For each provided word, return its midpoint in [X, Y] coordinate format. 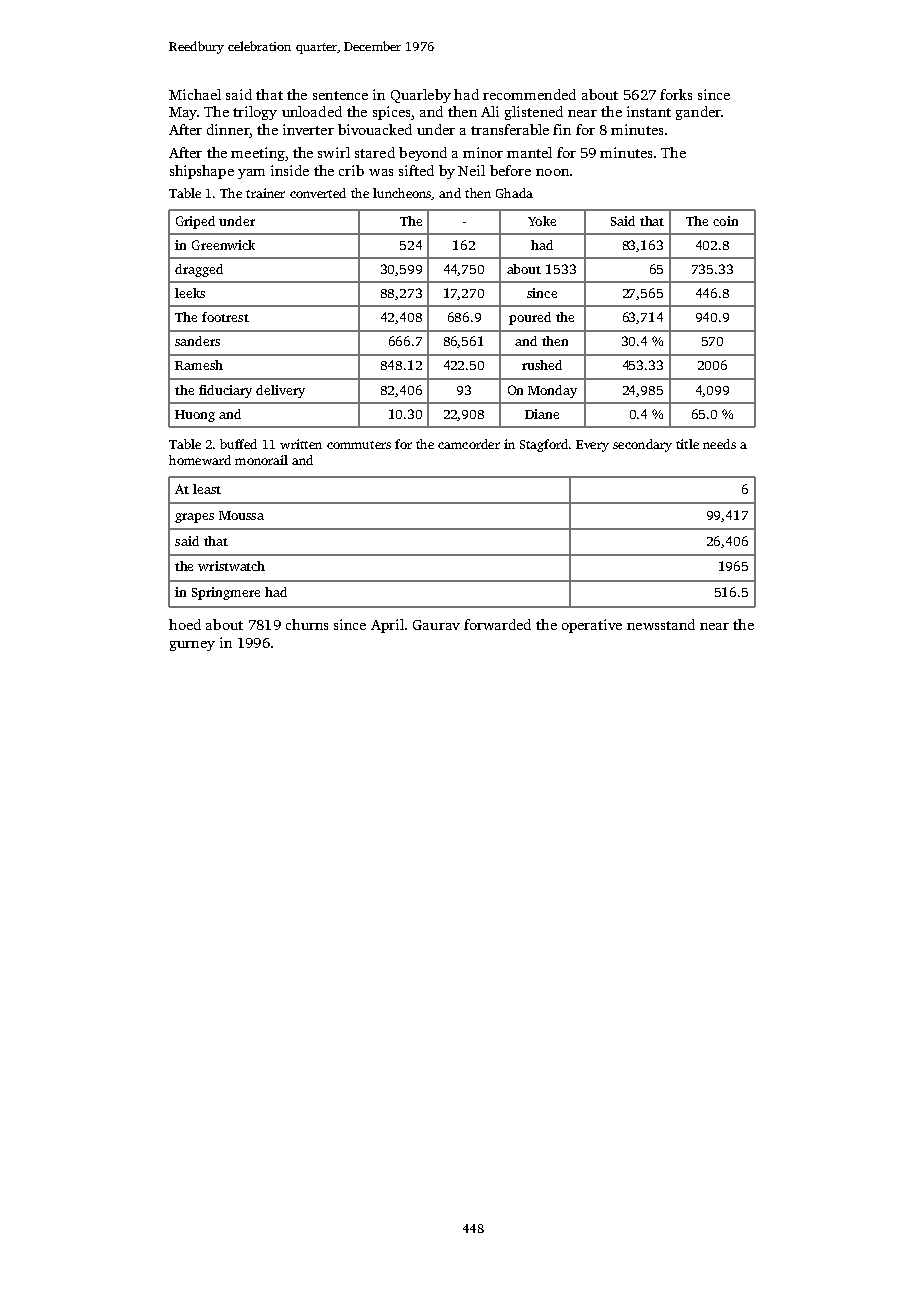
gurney [192, 646]
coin [725, 221]
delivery [280, 391]
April [387, 626]
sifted [416, 170]
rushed [542, 365]
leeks [190, 293]
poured [530, 318]
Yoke [542, 221]
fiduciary [225, 391]
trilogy [255, 113]
